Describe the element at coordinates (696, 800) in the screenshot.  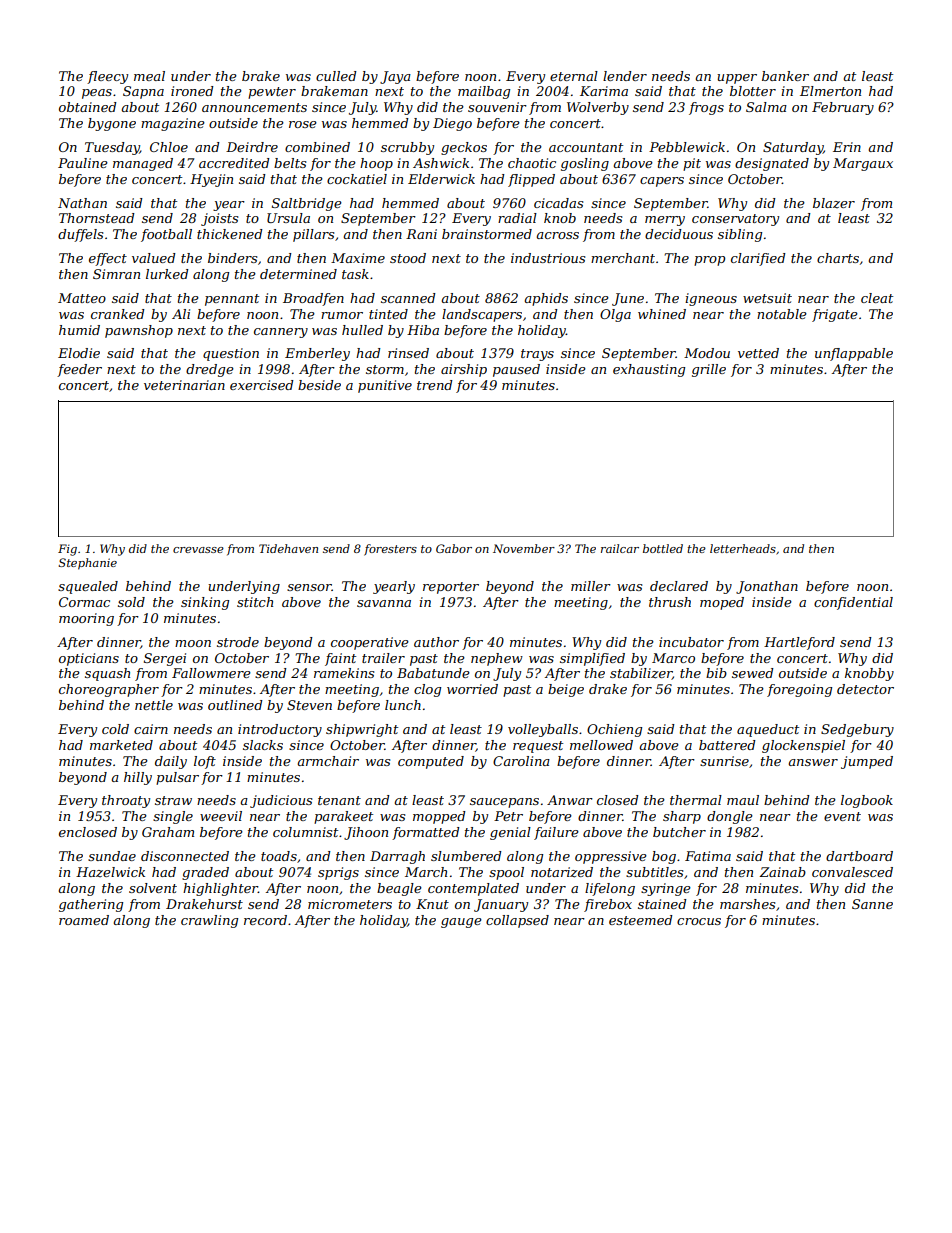
I see `thermal` at that location.
